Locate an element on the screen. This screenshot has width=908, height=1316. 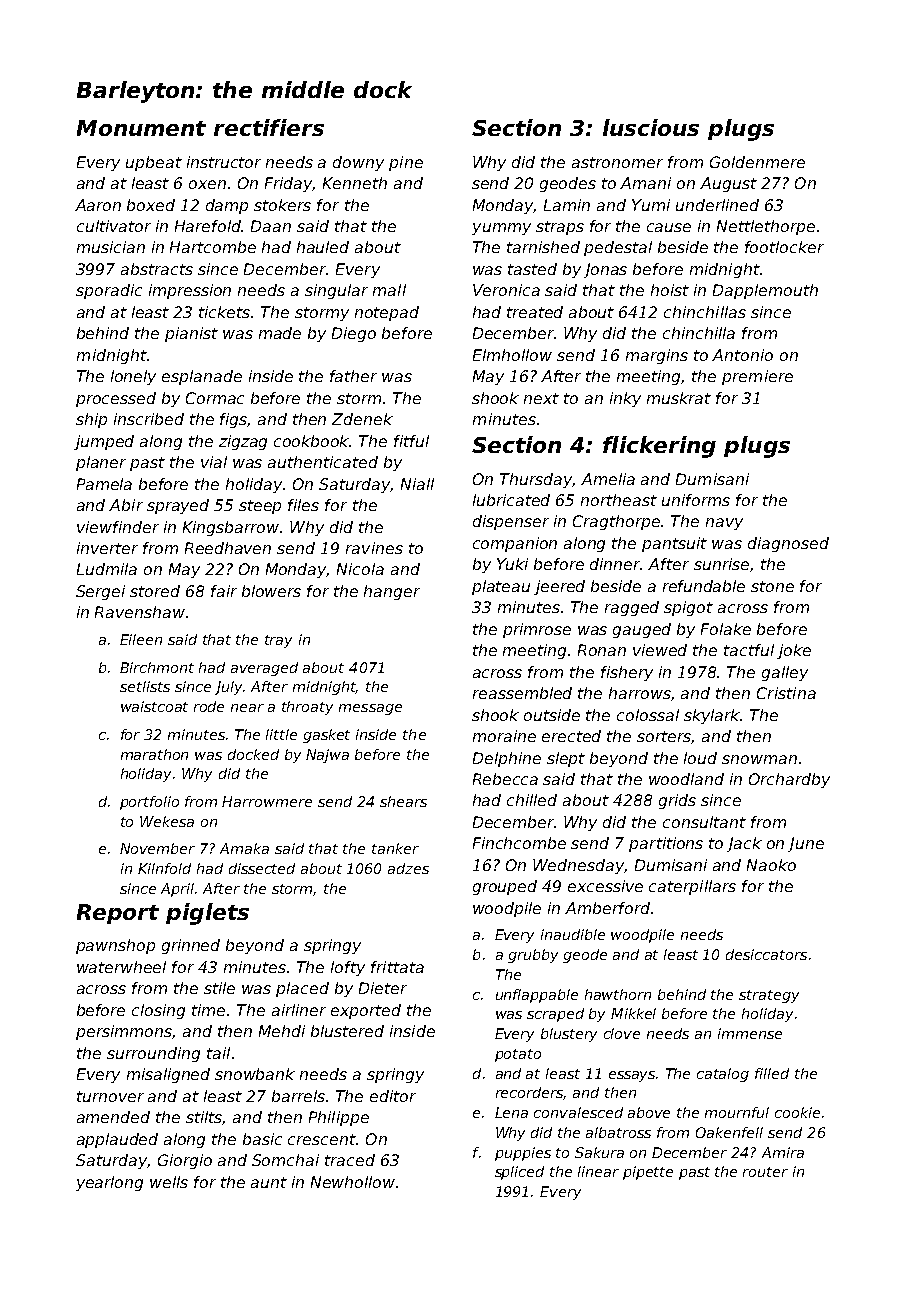
message is located at coordinates (370, 709).
